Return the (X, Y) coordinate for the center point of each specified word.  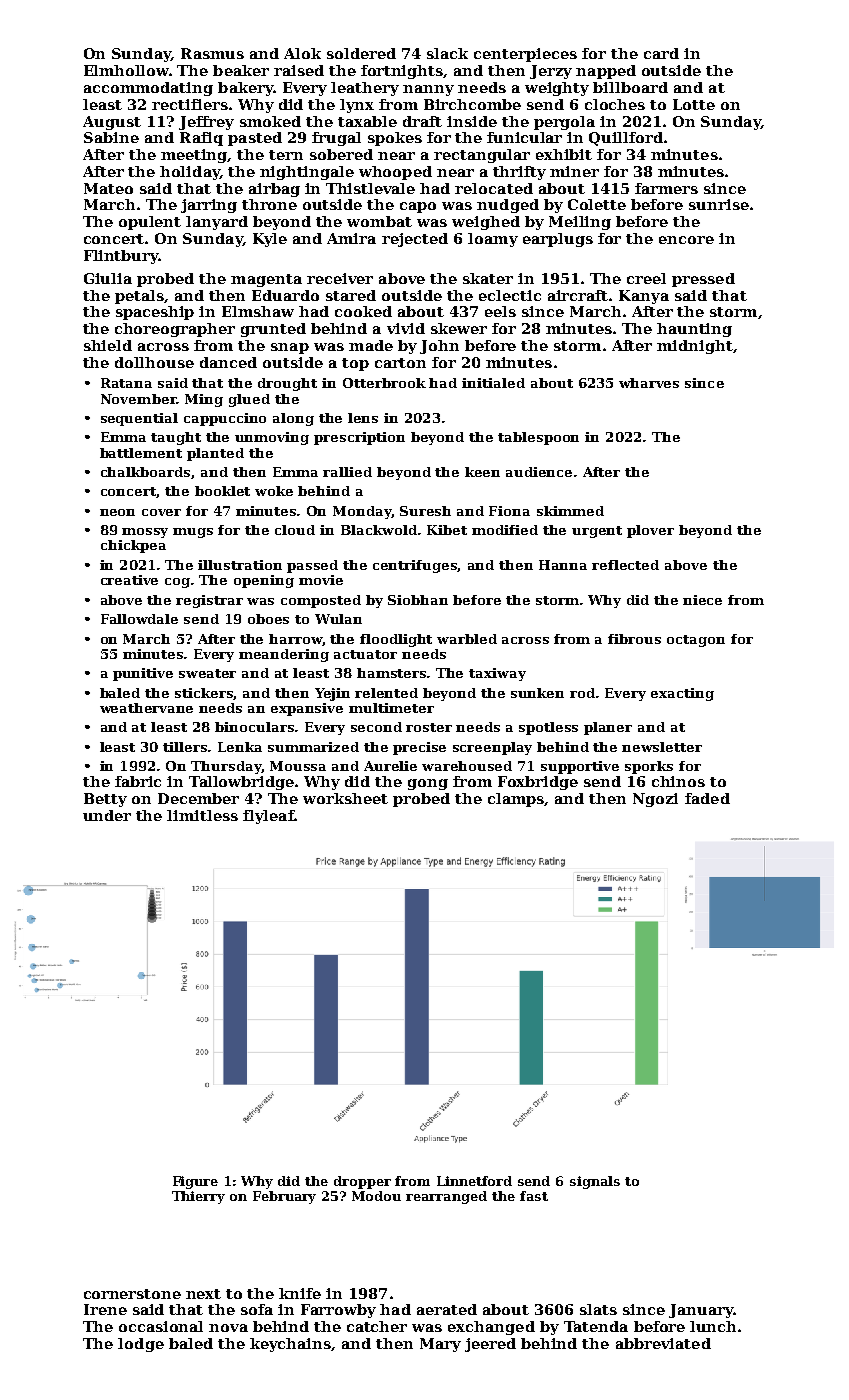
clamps (516, 800)
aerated (447, 1309)
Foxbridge (538, 783)
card (661, 53)
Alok (302, 53)
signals (595, 1182)
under (107, 815)
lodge (141, 1345)
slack (447, 53)
